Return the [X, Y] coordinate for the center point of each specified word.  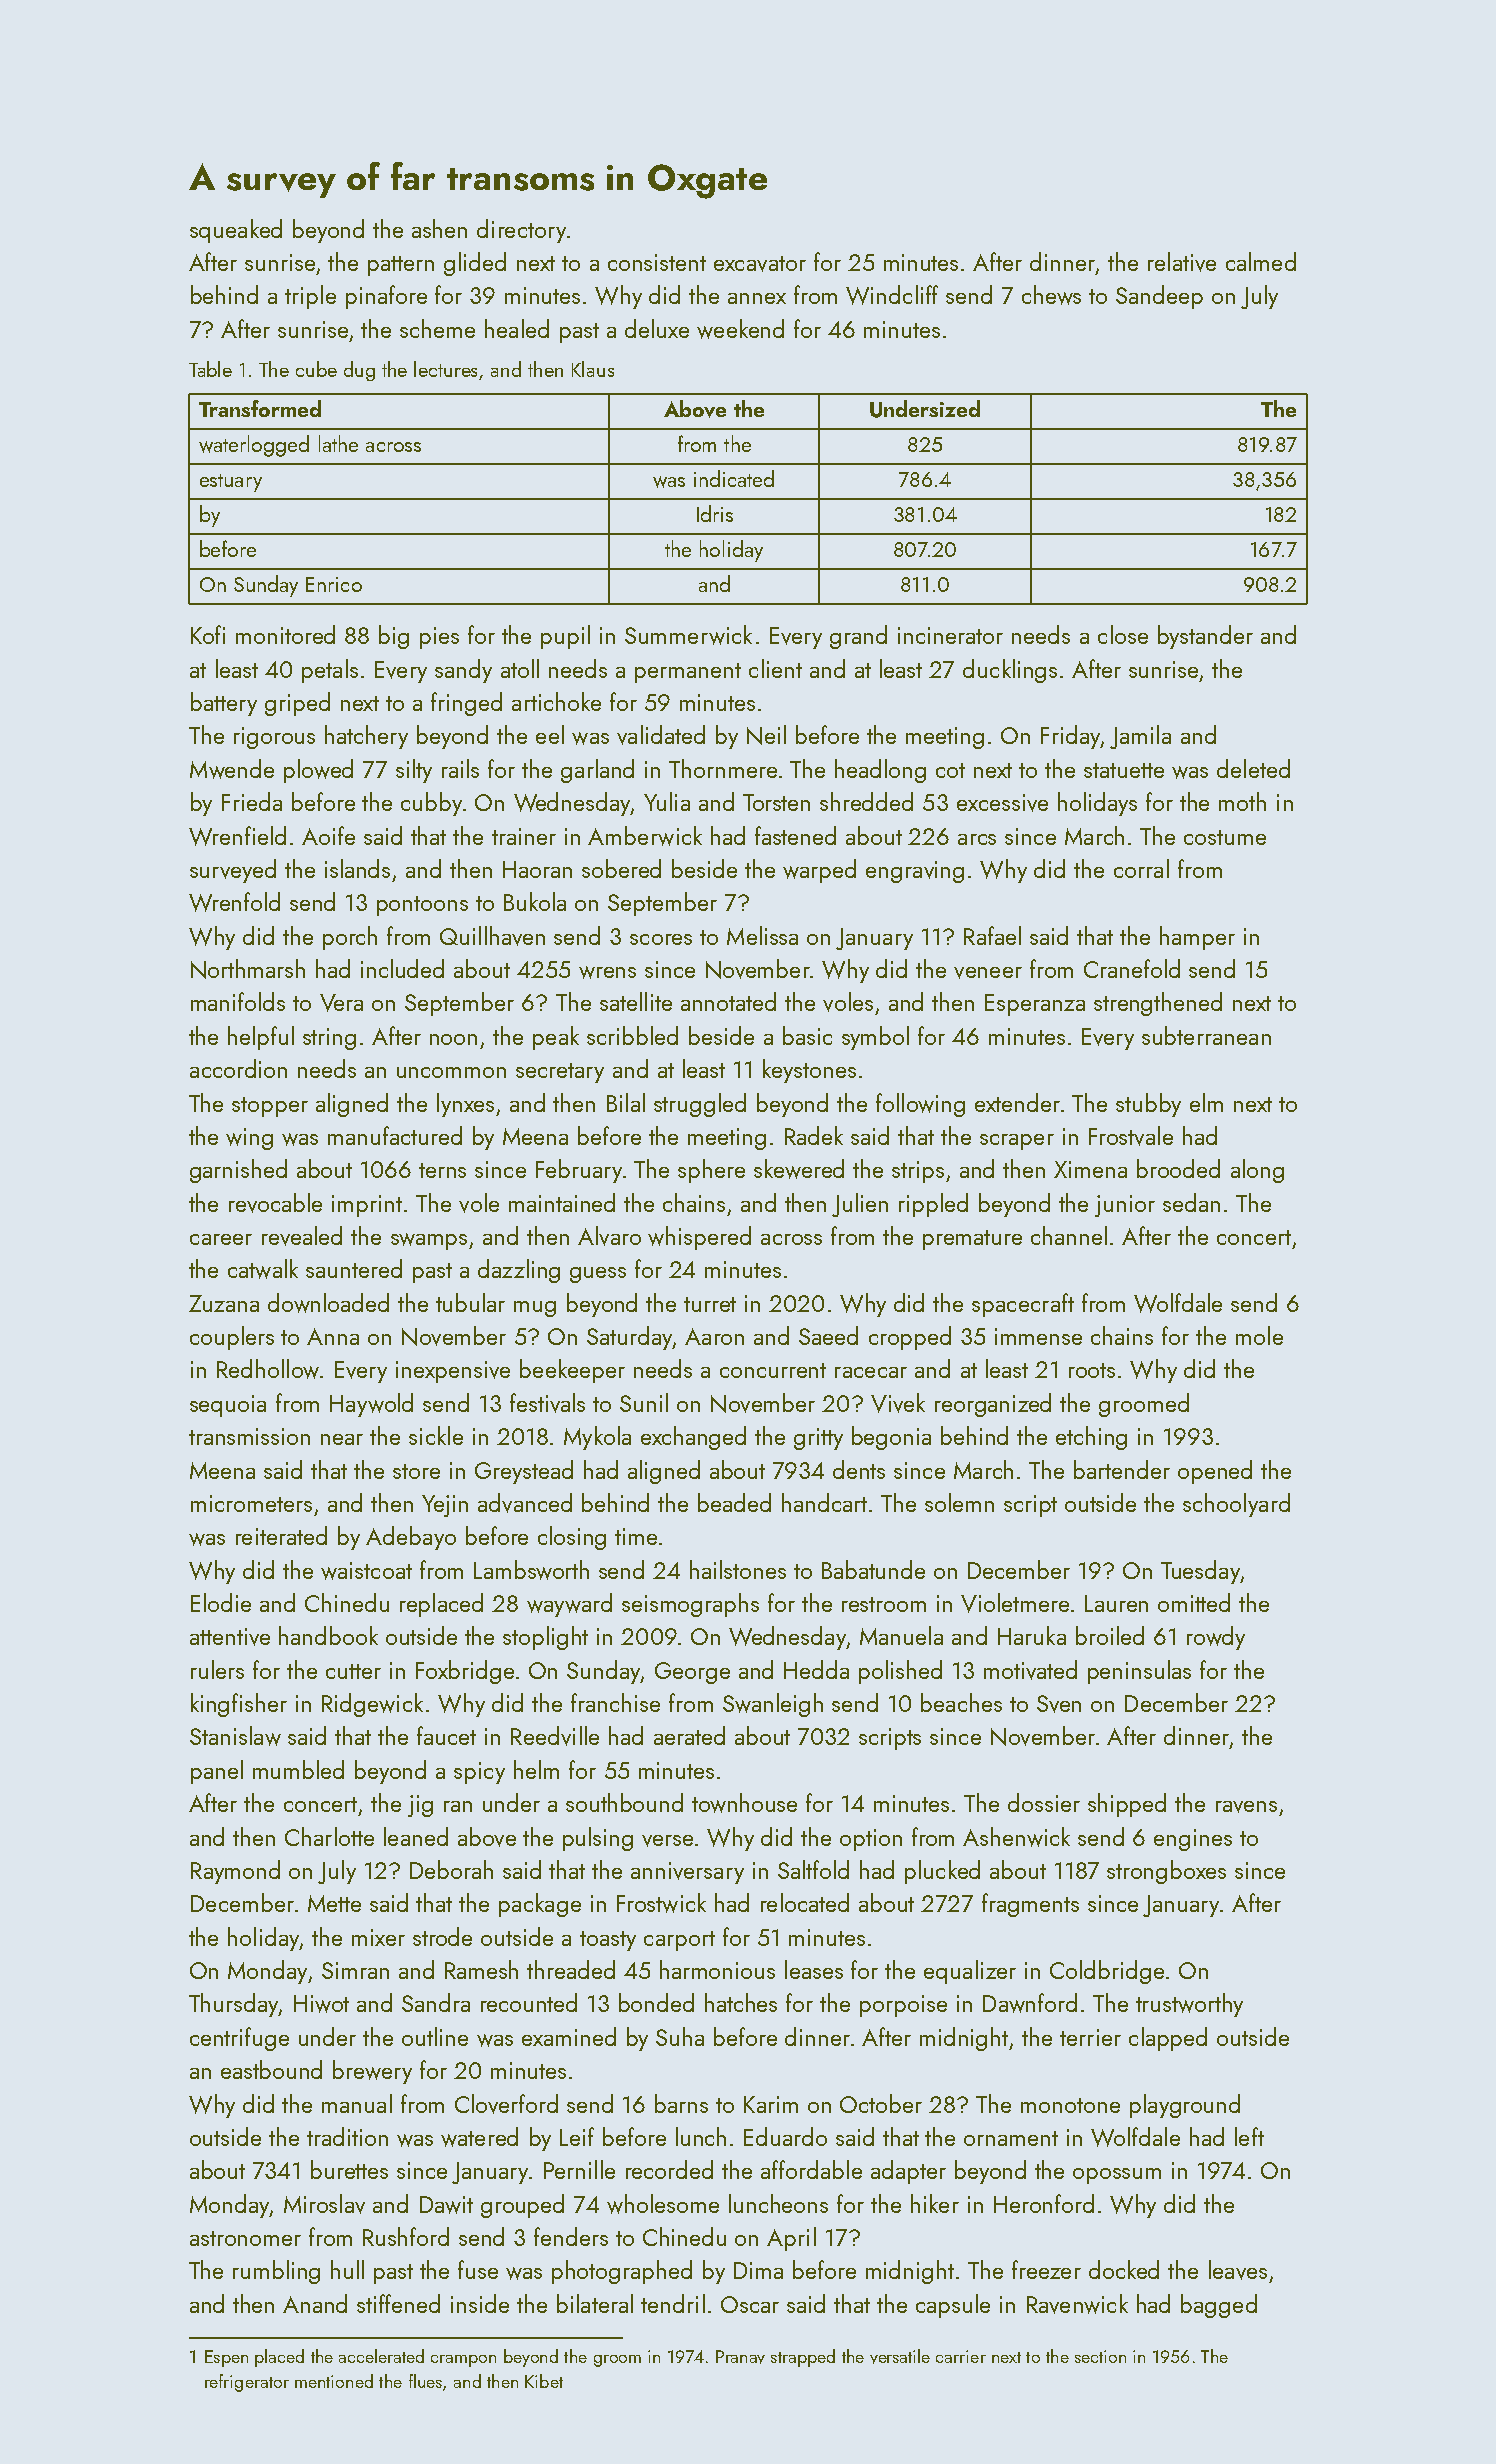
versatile [900, 2356]
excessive [1002, 803]
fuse [478, 2269]
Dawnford [1030, 2003]
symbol [875, 1038]
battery [224, 704]
